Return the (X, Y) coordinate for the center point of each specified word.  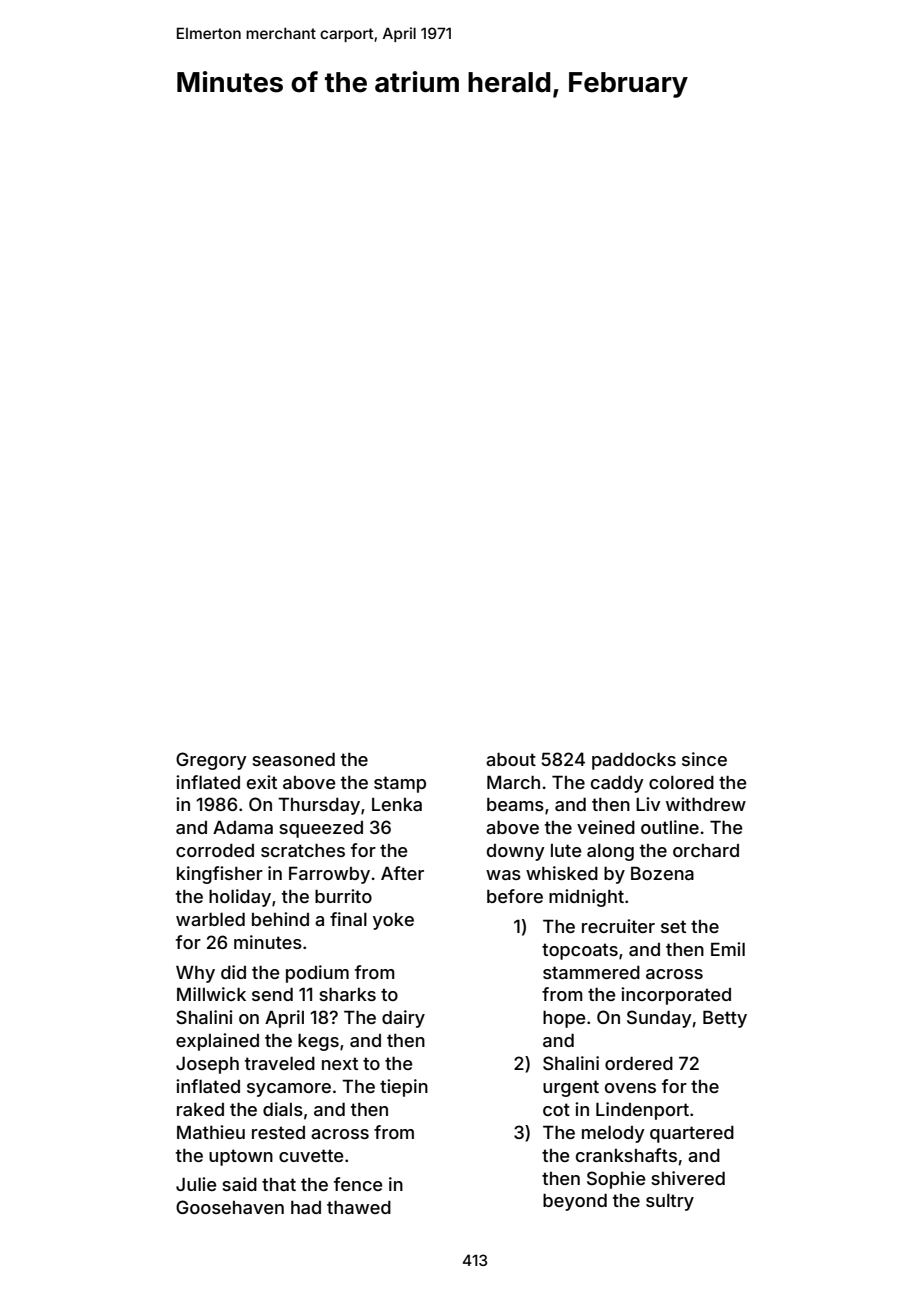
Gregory (211, 761)
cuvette (311, 1155)
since (704, 759)
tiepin (404, 1088)
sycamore (289, 1090)
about (511, 759)
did (233, 972)
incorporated (676, 996)
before (515, 896)
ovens (630, 1088)
